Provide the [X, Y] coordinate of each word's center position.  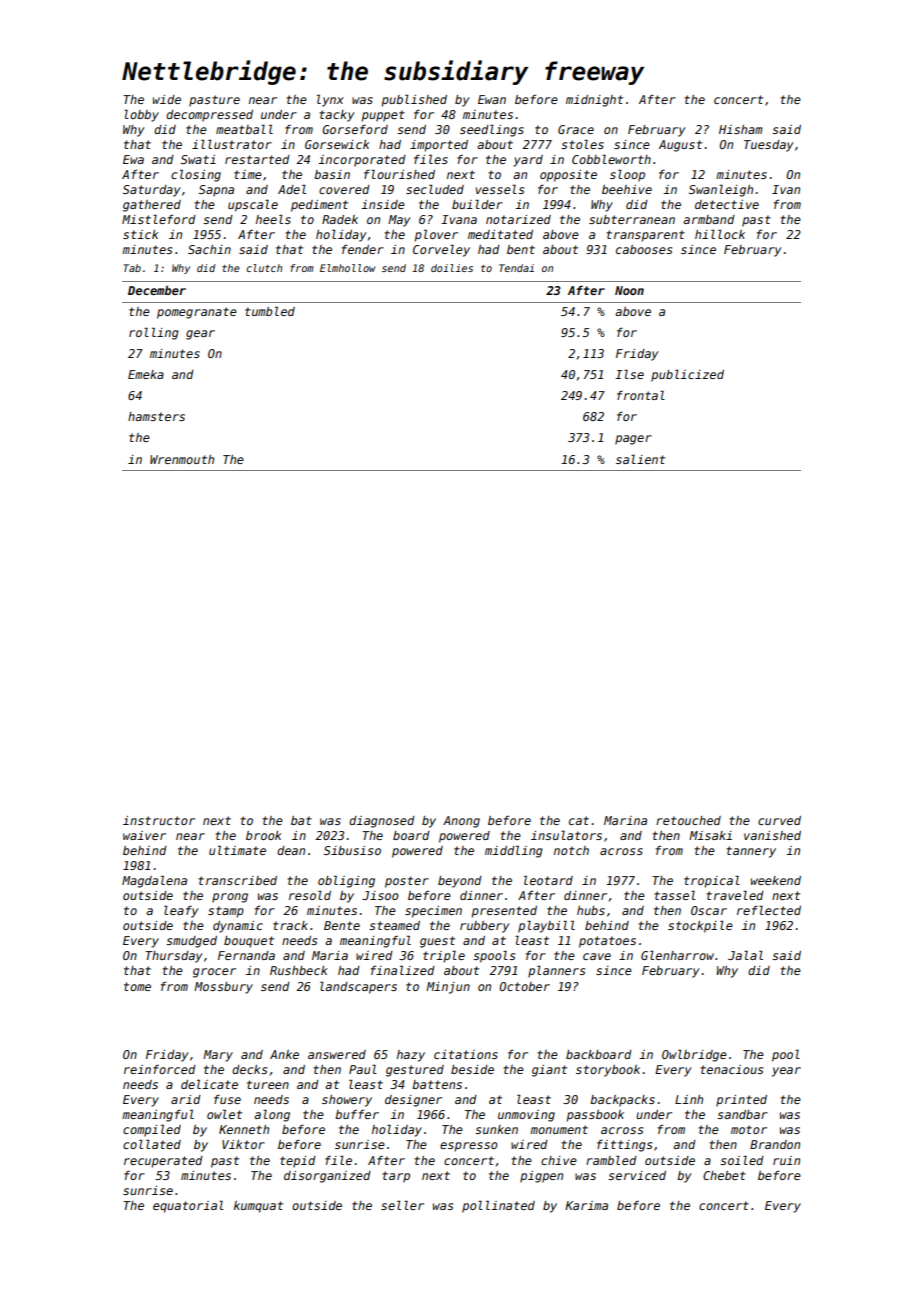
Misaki [710, 835]
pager [633, 440]
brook [264, 835]
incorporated [362, 161]
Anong [461, 822]
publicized [687, 375]
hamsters [156, 416]
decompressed [209, 116]
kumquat [258, 1207]
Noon [629, 290]
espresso [469, 1147]
